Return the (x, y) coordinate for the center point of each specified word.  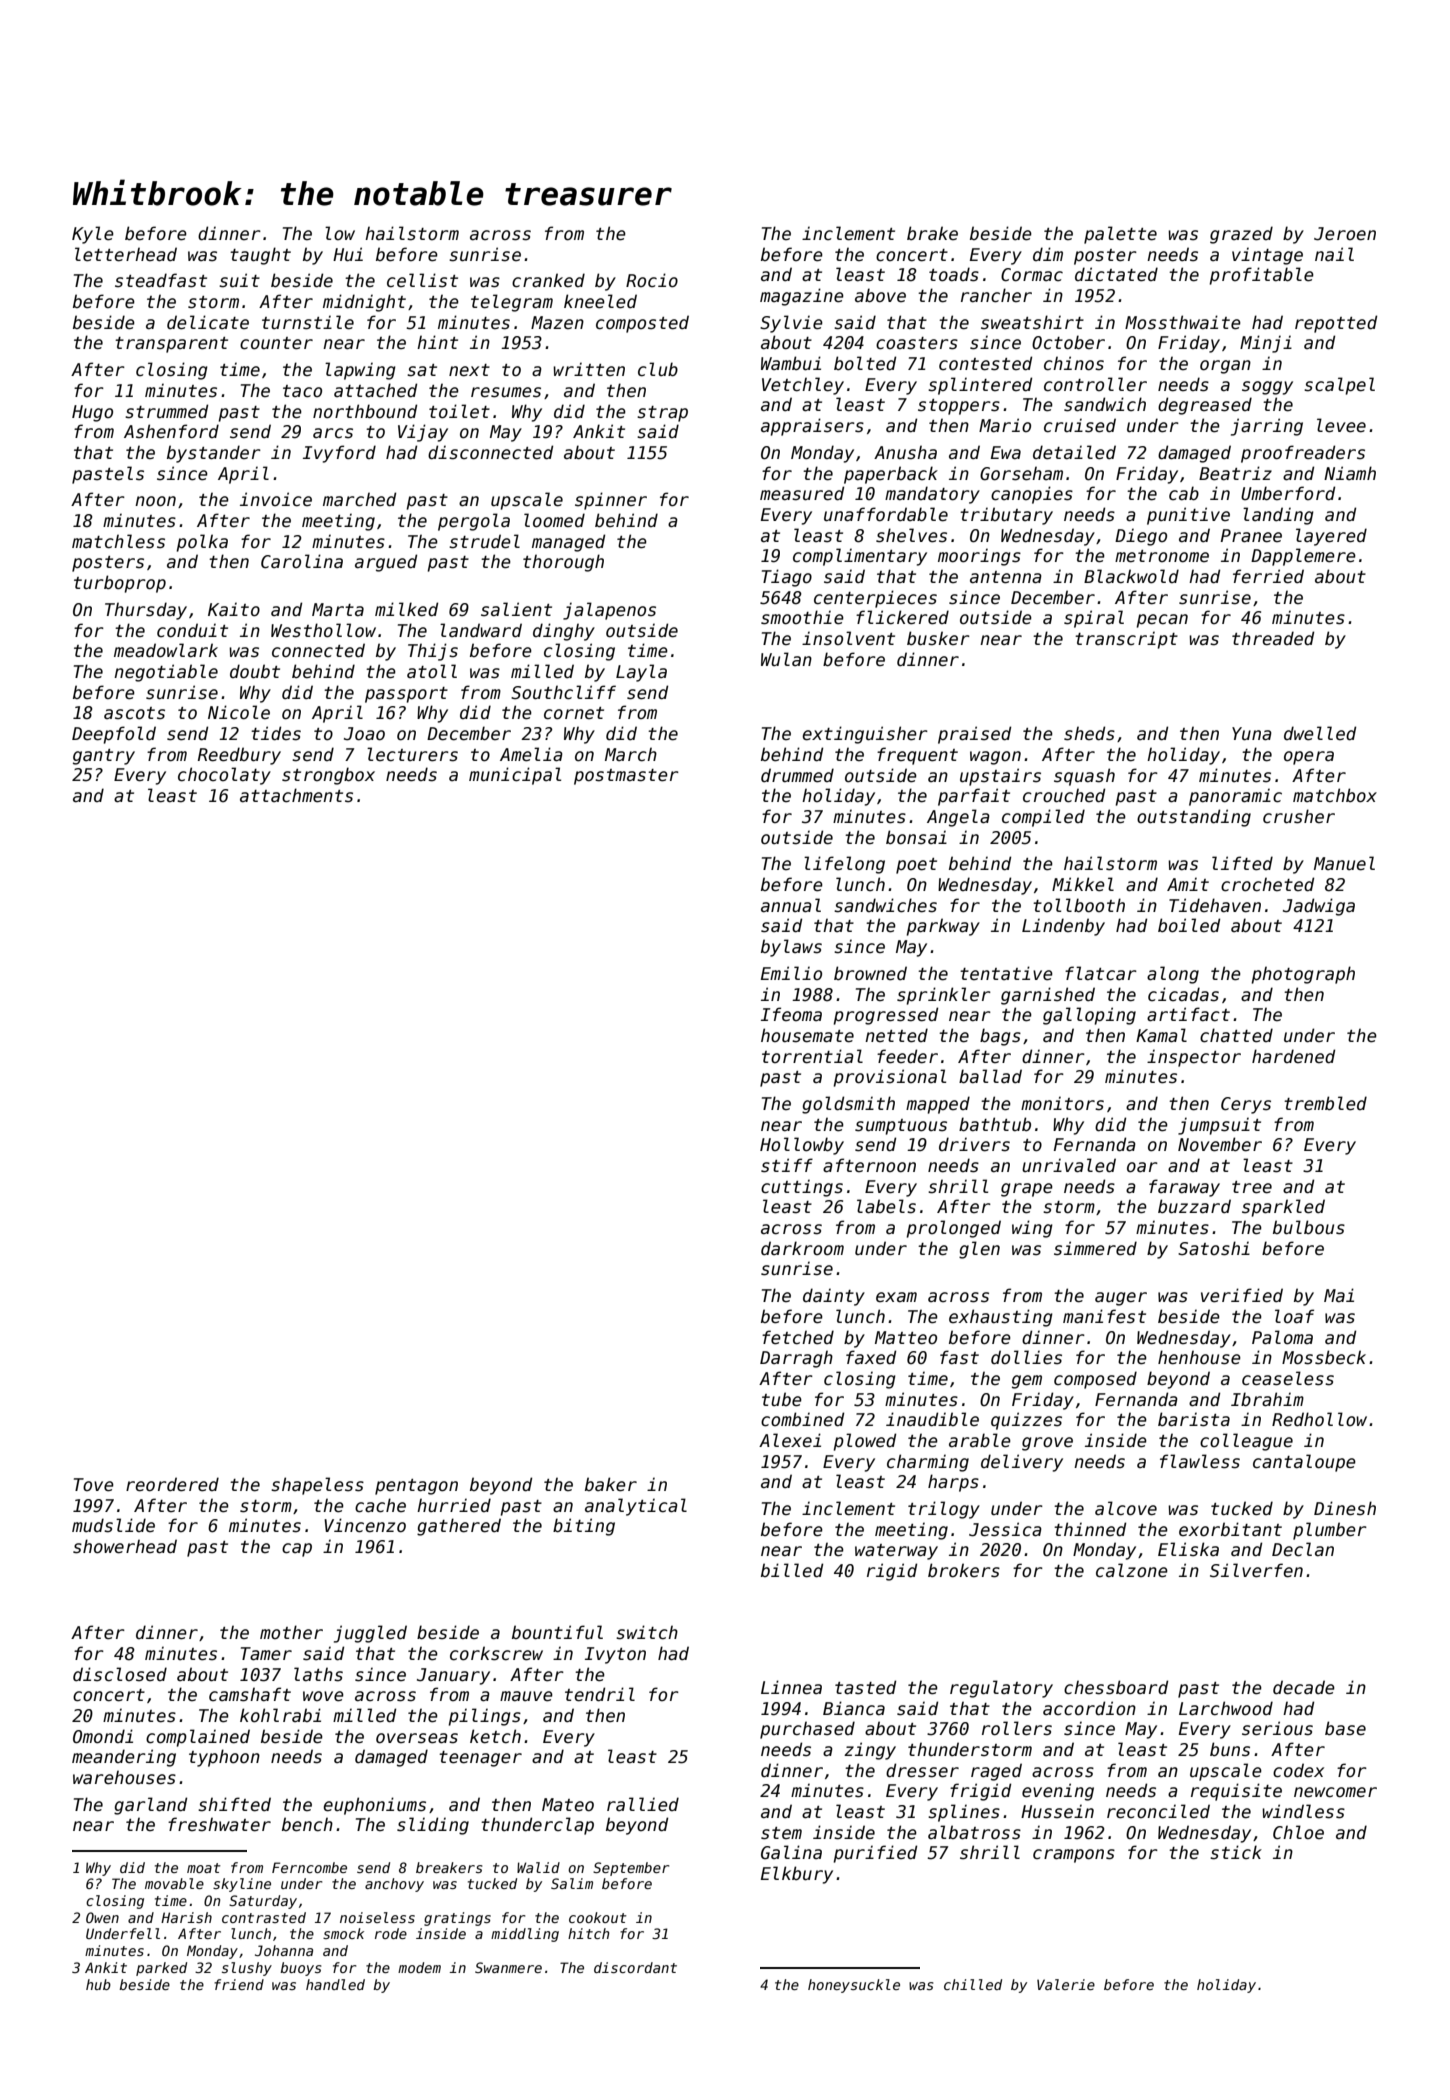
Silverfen (1256, 1570)
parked (161, 1969)
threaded (1273, 638)
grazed (1241, 235)
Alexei (790, 1440)
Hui (348, 254)
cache (380, 1505)
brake (932, 233)
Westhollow (323, 630)
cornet (574, 713)
